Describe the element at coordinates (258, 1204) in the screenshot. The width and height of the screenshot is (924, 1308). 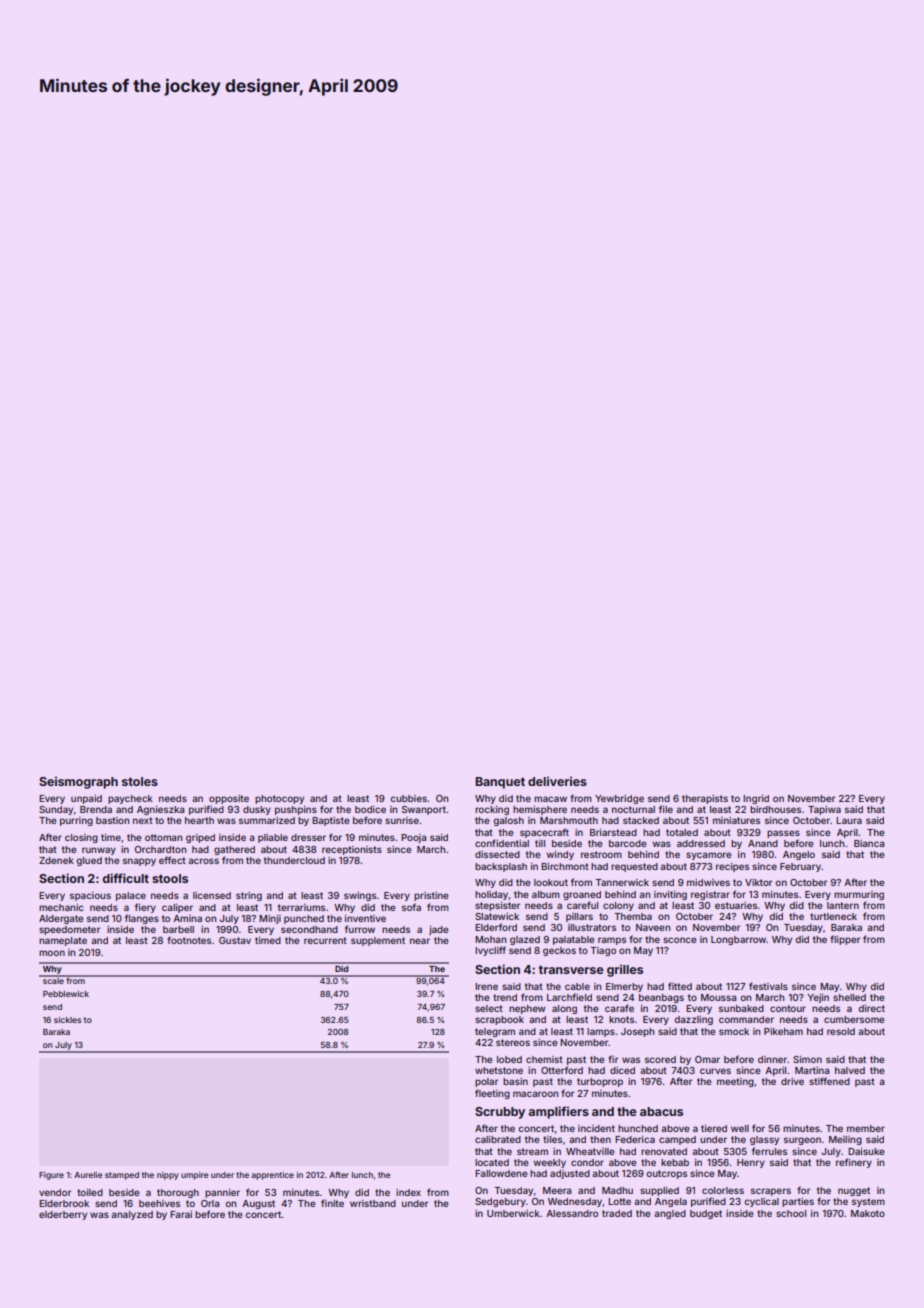
I see `August` at that location.
